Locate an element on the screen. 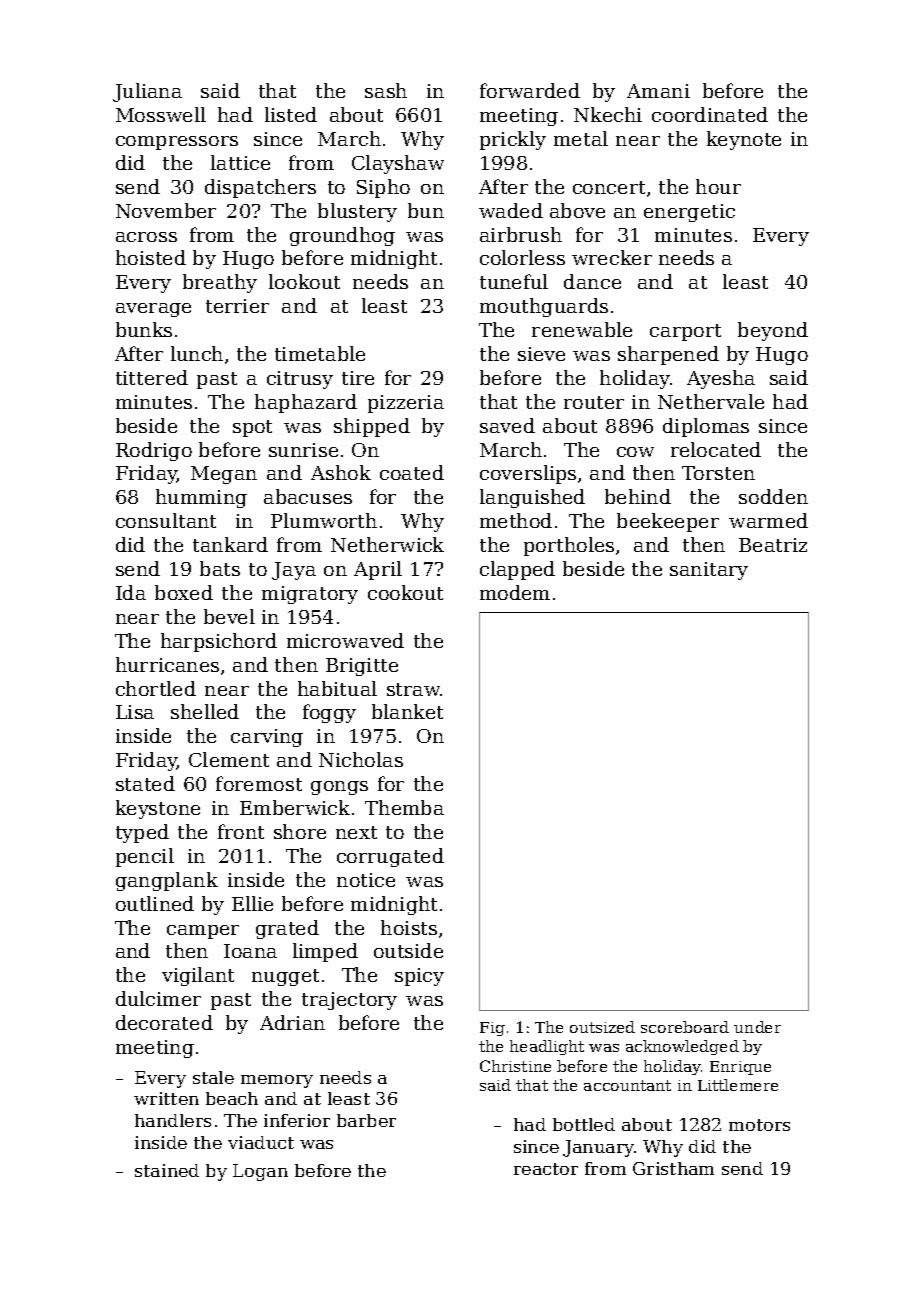 This screenshot has width=924, height=1311. forwarded is located at coordinates (530, 90).
